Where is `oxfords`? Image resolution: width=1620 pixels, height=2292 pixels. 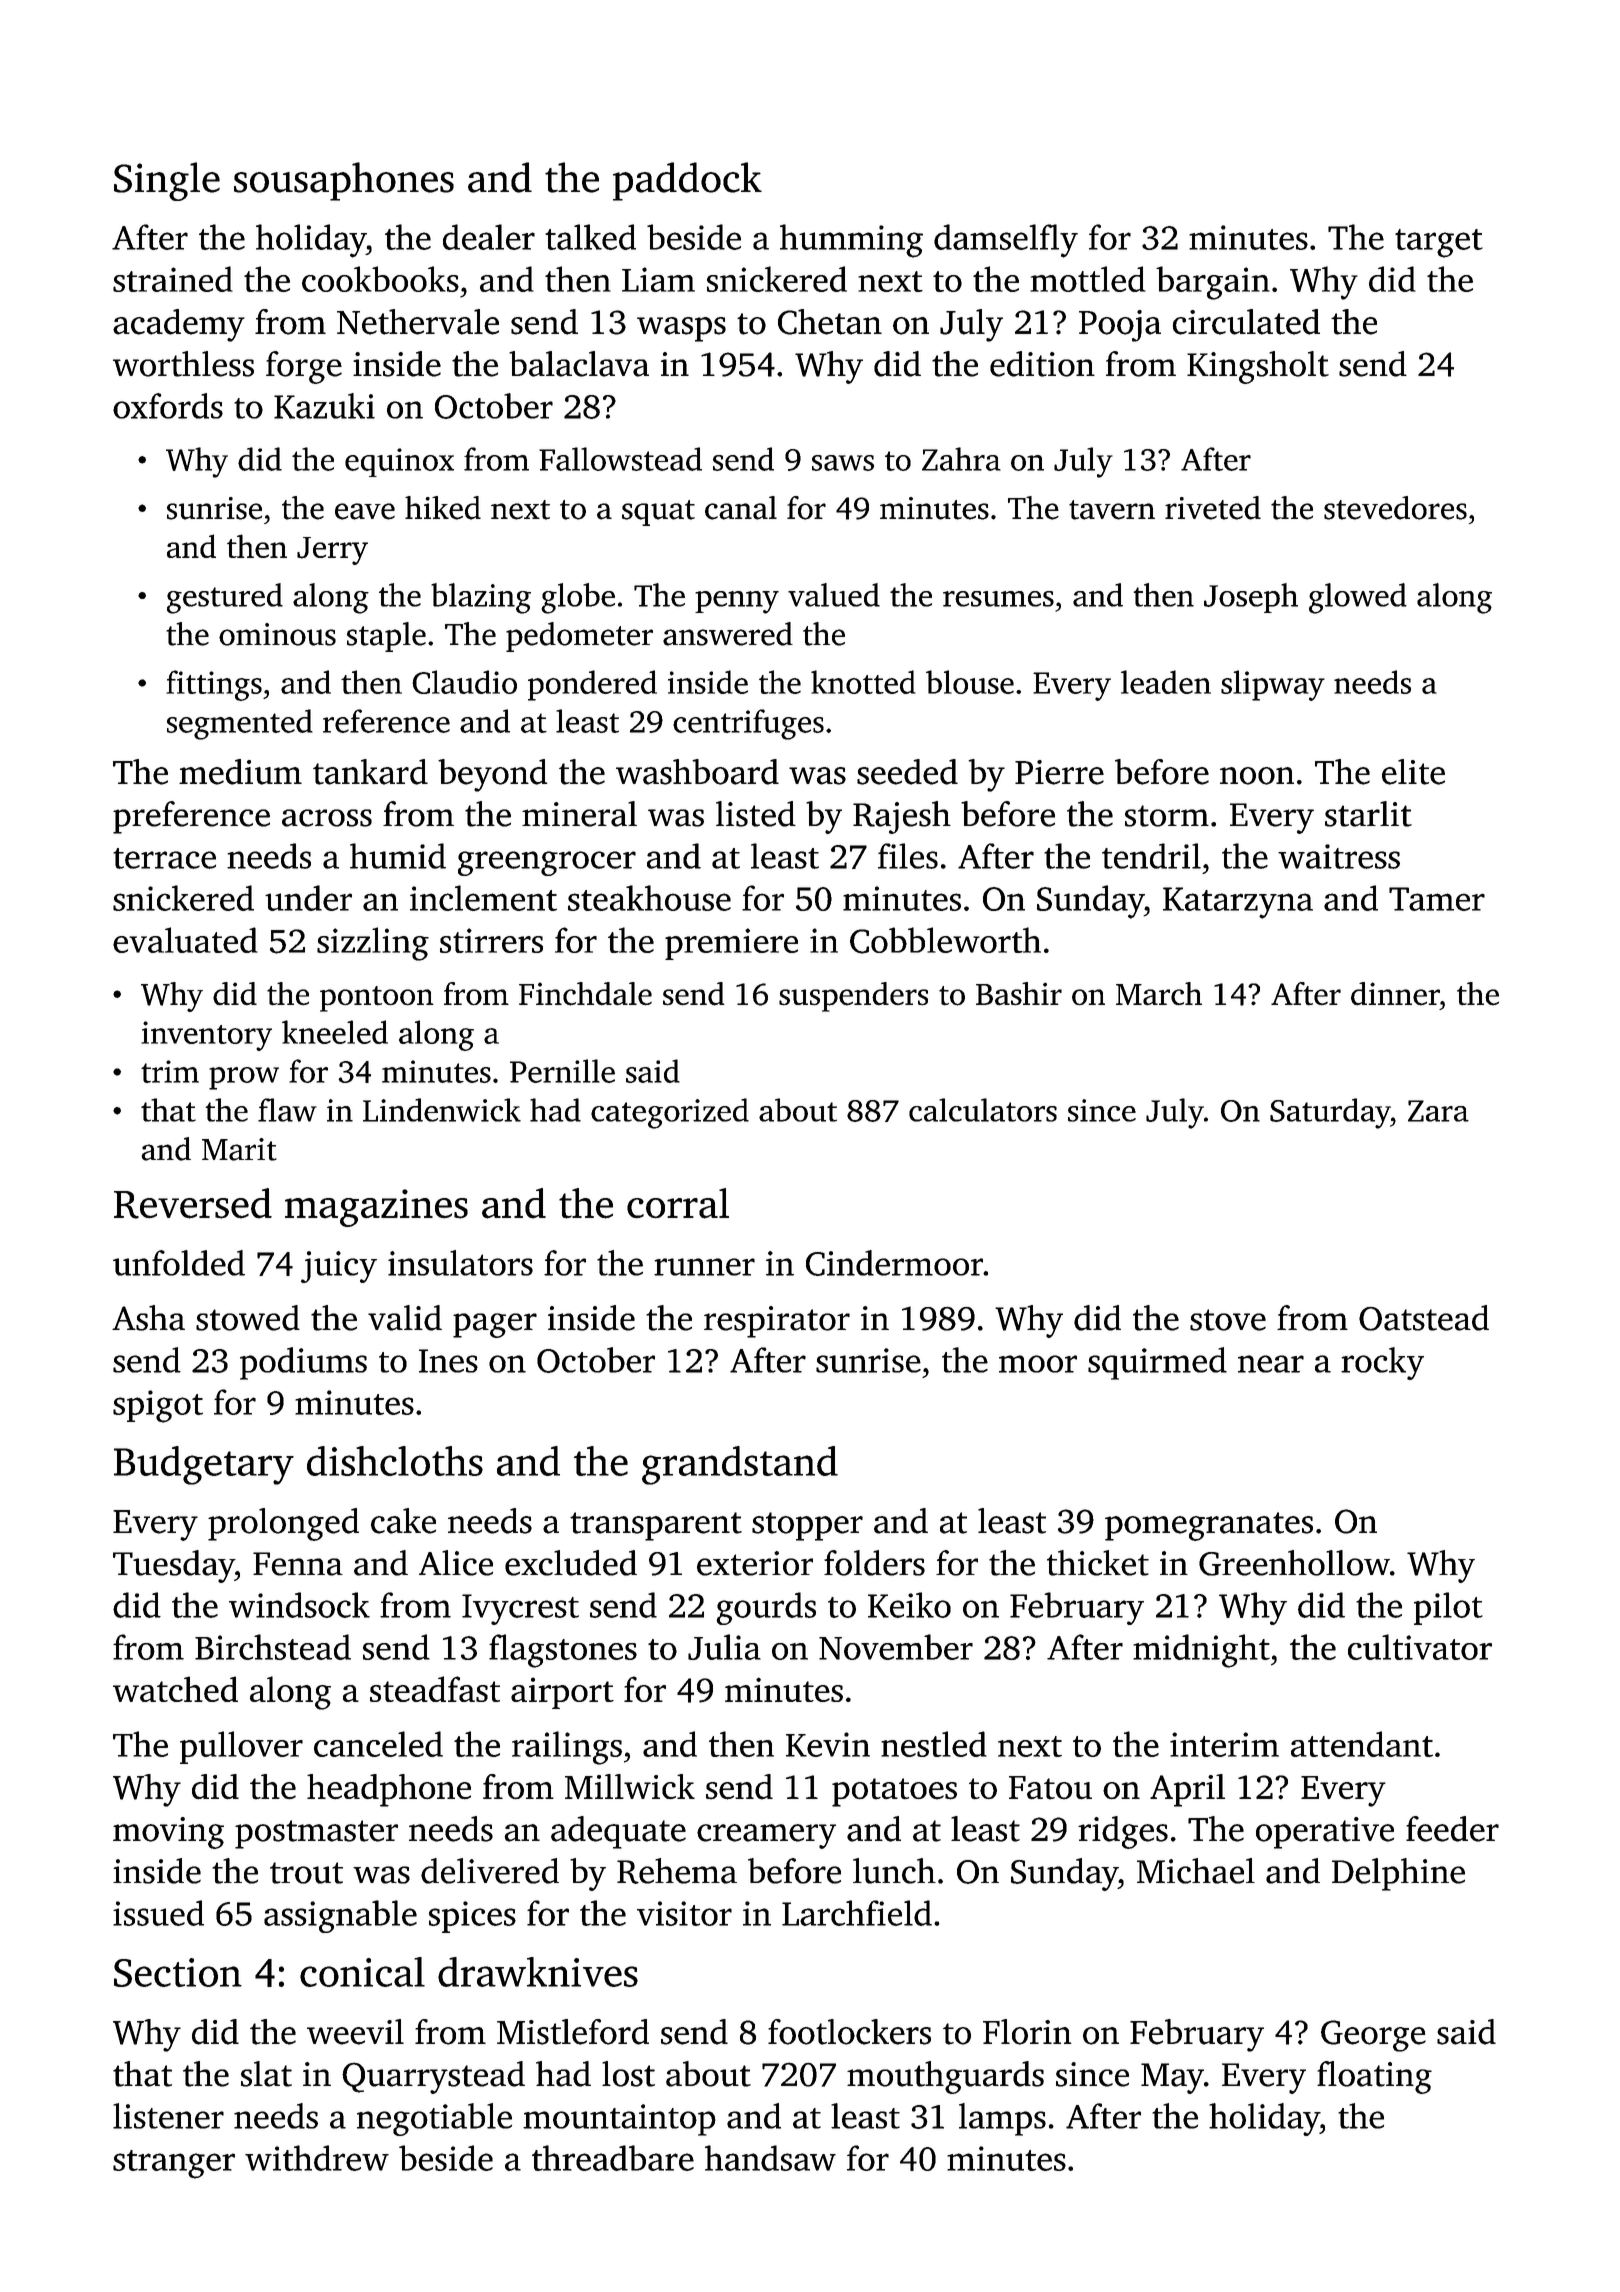 oxfords is located at coordinates (168, 406).
